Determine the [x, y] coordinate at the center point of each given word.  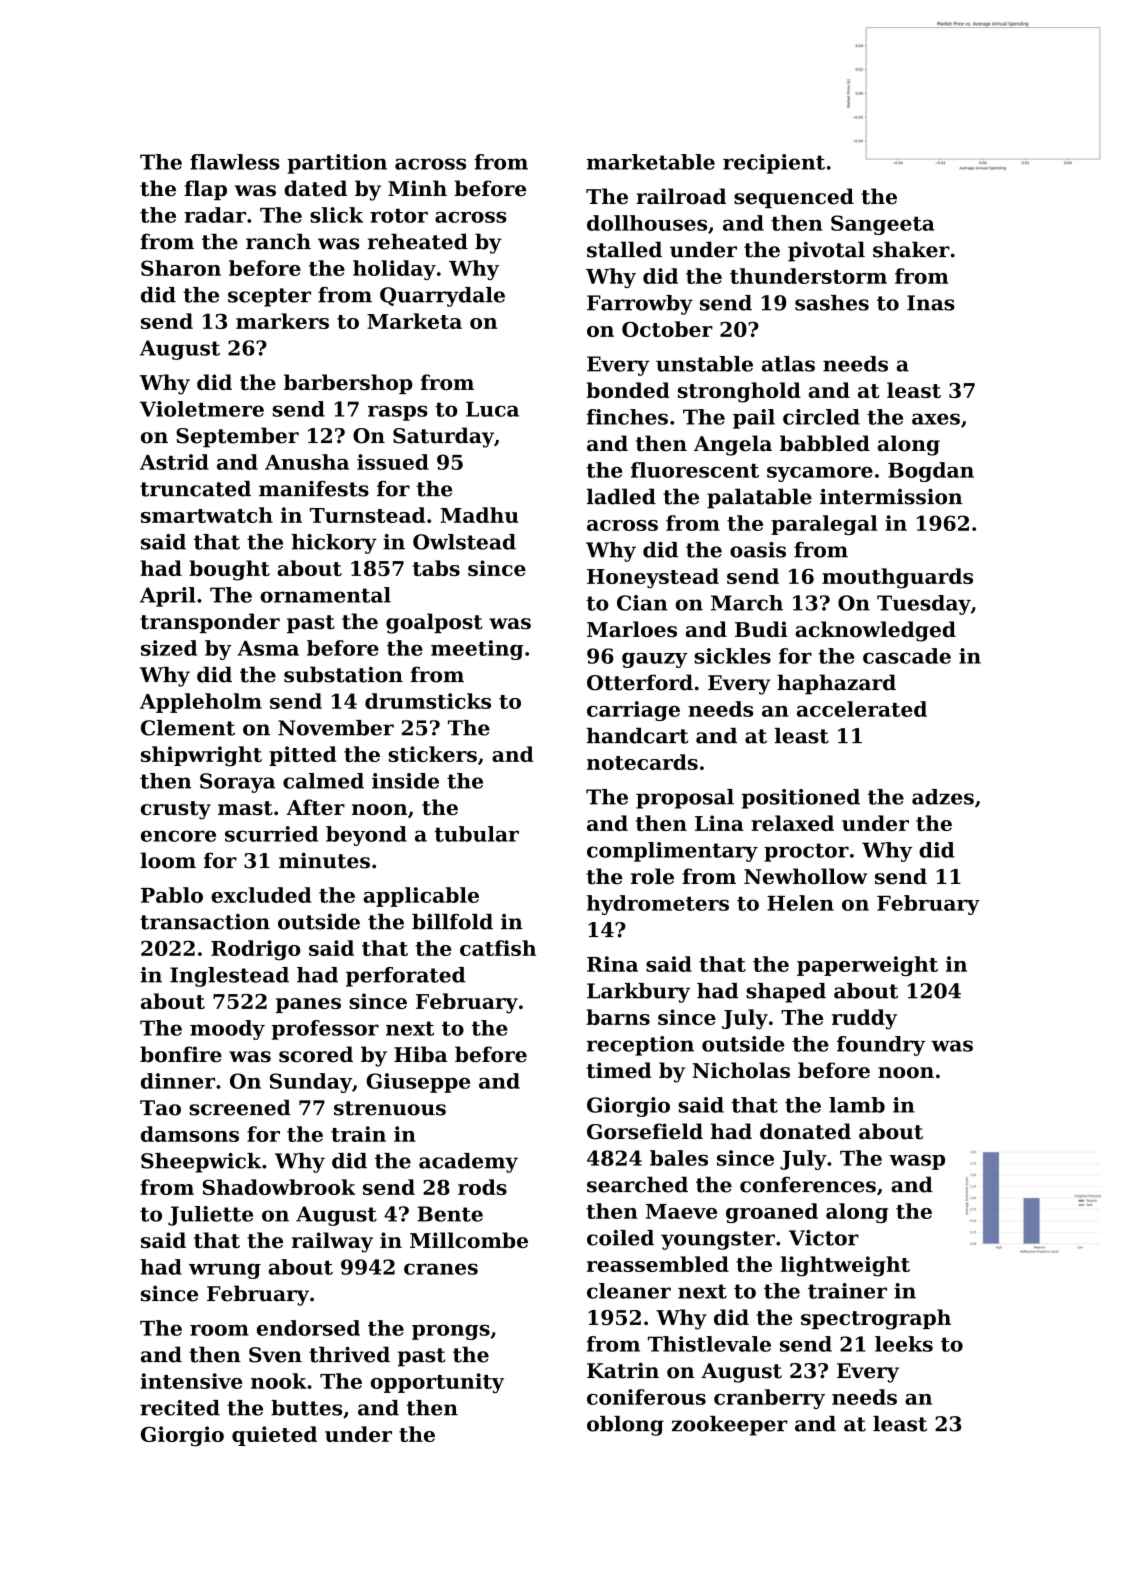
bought [229, 570]
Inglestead [229, 977]
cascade [907, 656]
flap [206, 190]
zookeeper [730, 1426]
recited [180, 1408]
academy [468, 1163]
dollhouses [647, 223]
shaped [786, 993]
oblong [625, 1426]
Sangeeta [883, 225]
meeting [477, 650]
